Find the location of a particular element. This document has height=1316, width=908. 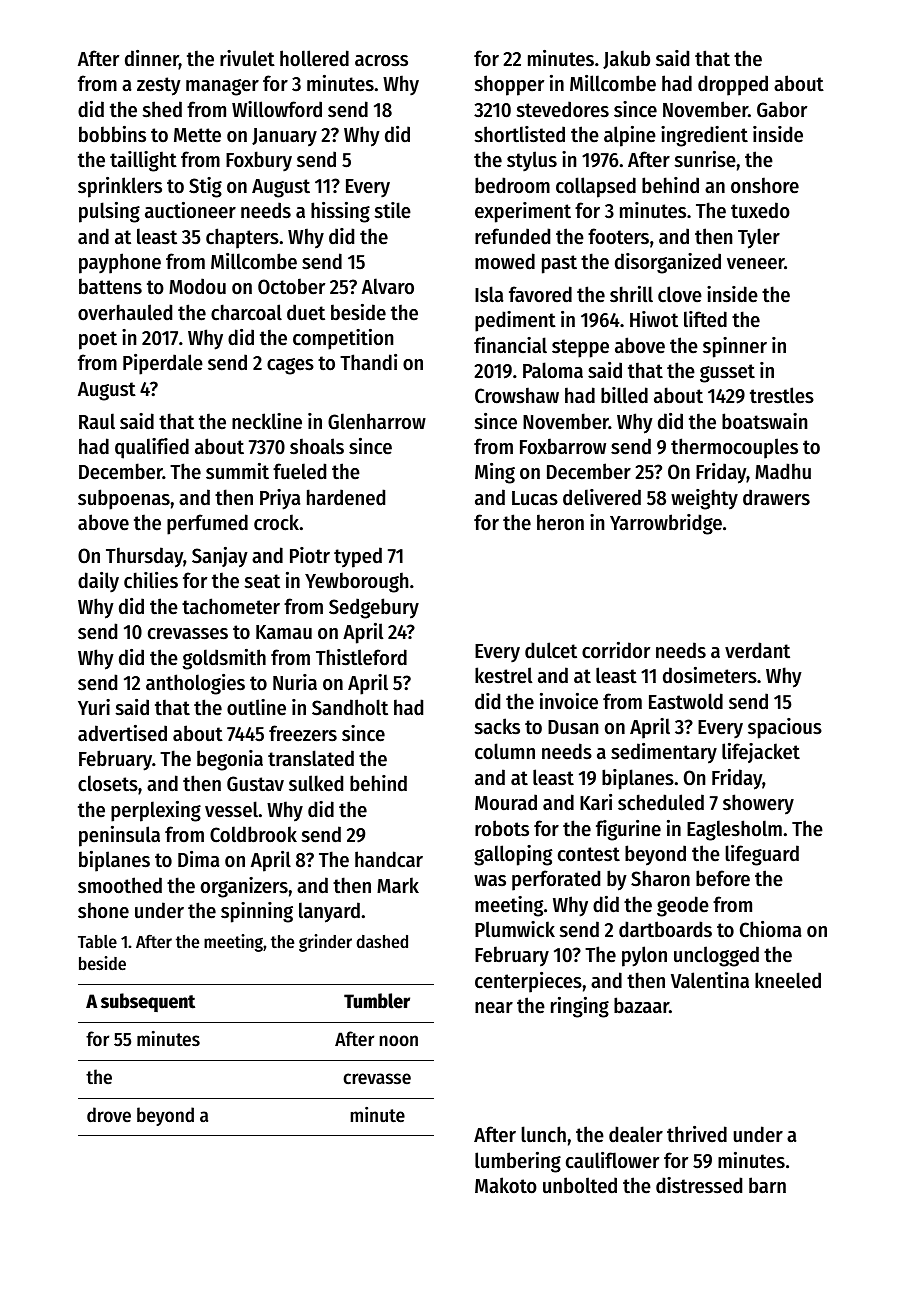

corridor is located at coordinates (616, 650).
